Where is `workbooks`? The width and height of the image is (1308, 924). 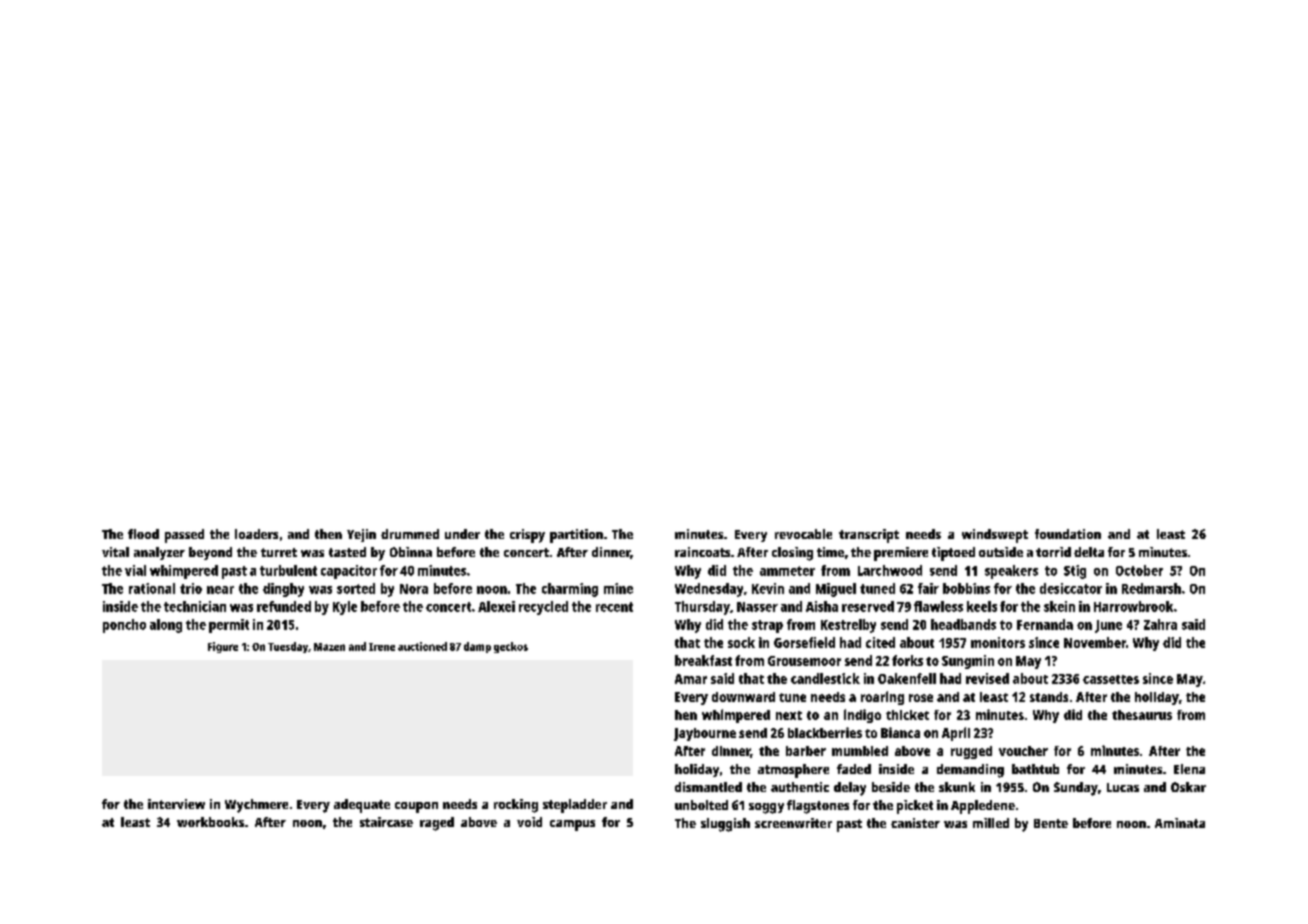
workbooks is located at coordinates (210, 822).
